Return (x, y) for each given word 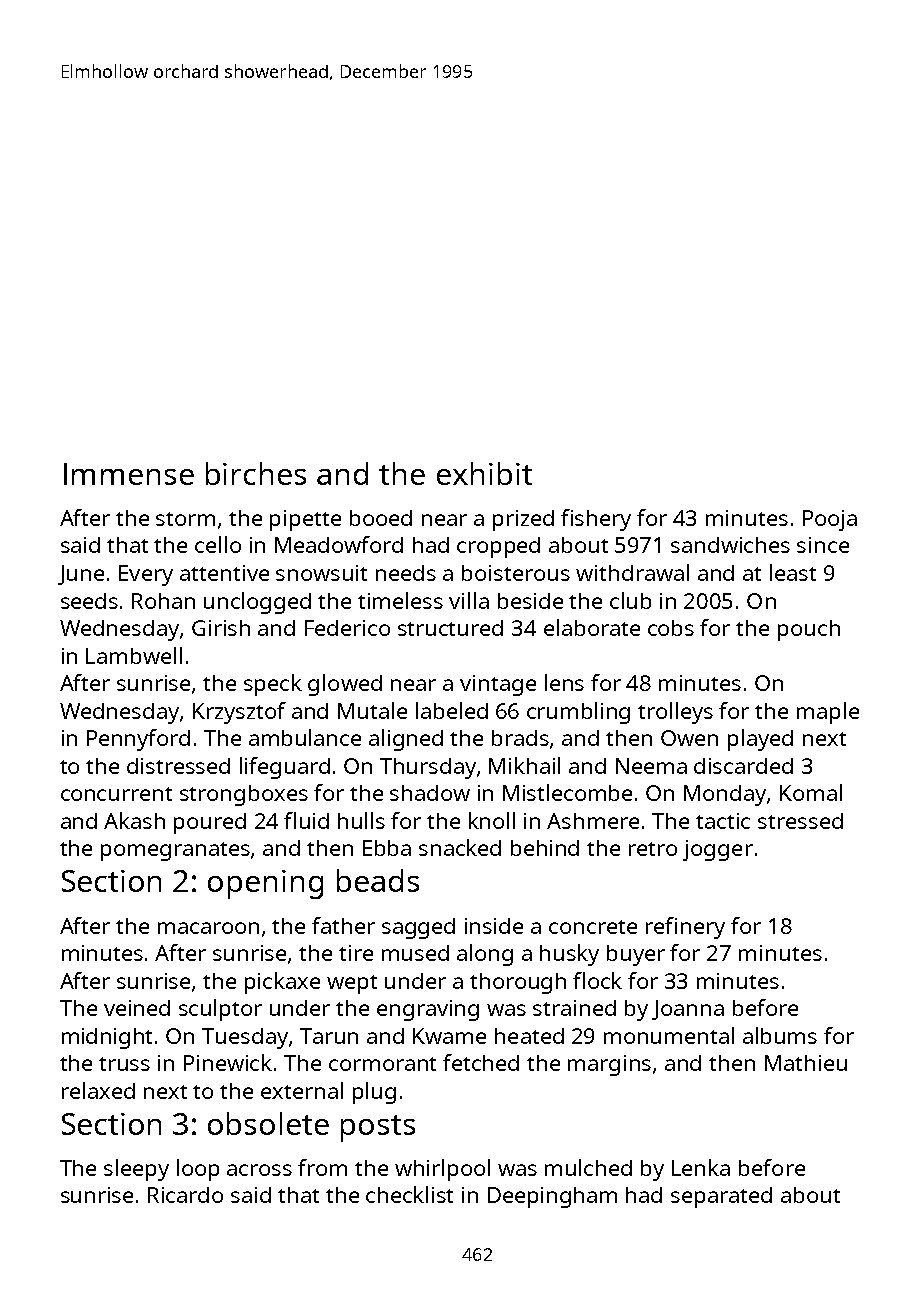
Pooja (830, 520)
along (485, 955)
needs (406, 573)
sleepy (136, 1170)
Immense (129, 474)
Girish (221, 628)
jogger (718, 850)
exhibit (484, 473)
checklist (409, 1194)
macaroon (208, 928)
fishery (596, 520)
